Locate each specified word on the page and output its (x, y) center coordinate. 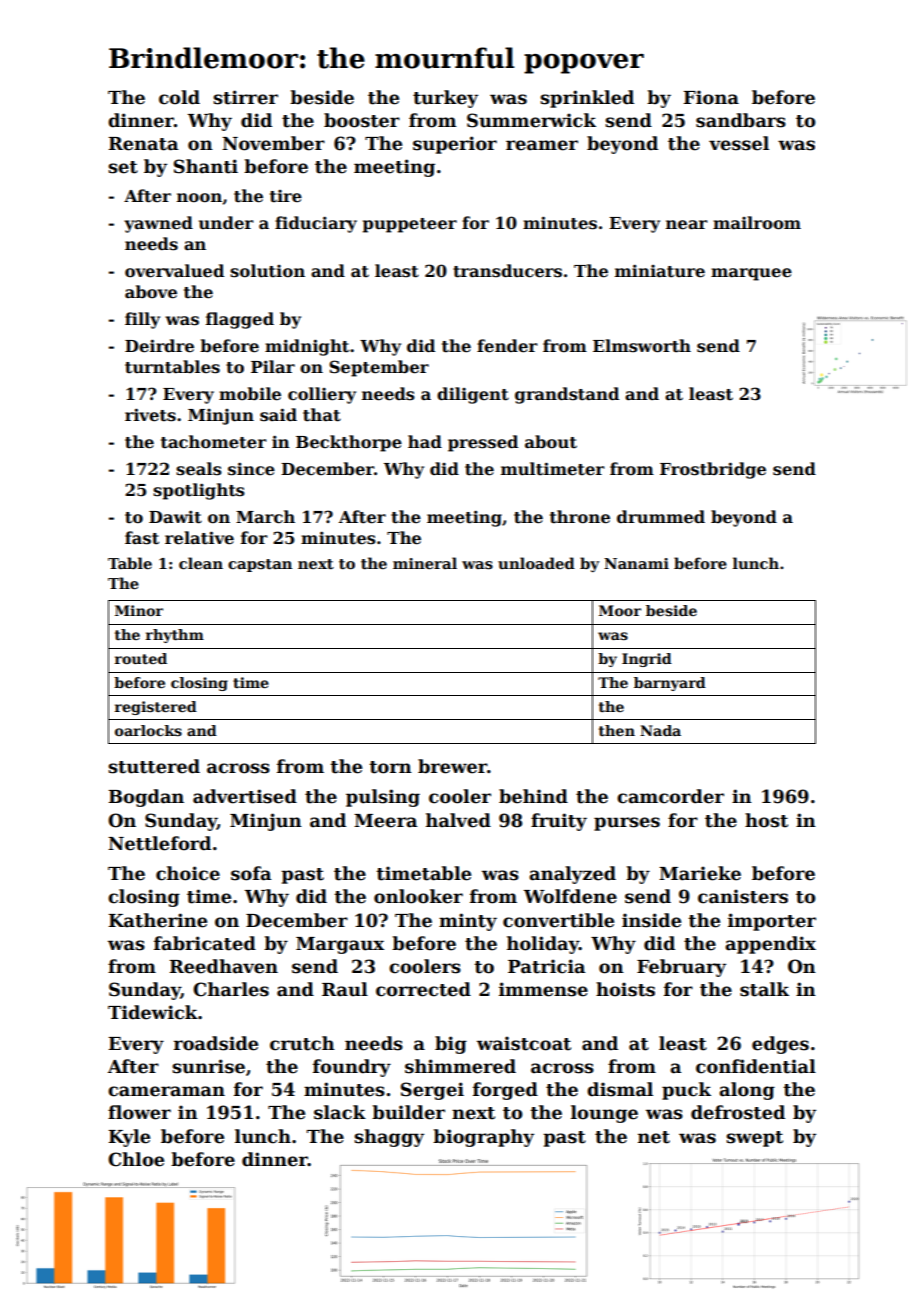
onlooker (418, 896)
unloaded (536, 563)
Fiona (711, 97)
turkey (445, 99)
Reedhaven (224, 966)
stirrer (245, 97)
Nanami (636, 563)
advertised (245, 796)
